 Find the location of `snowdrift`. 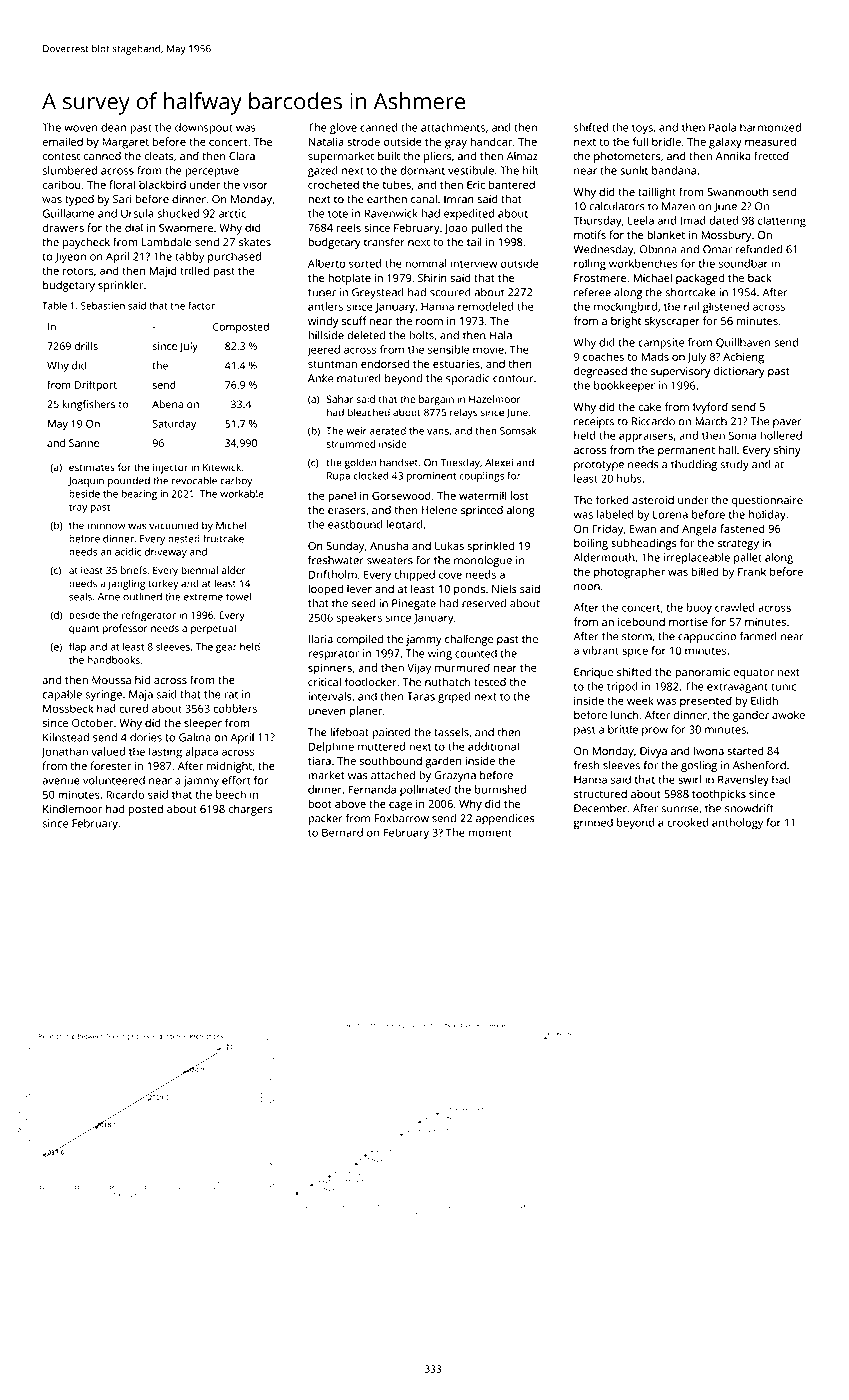

snowdrift is located at coordinates (749, 808).
